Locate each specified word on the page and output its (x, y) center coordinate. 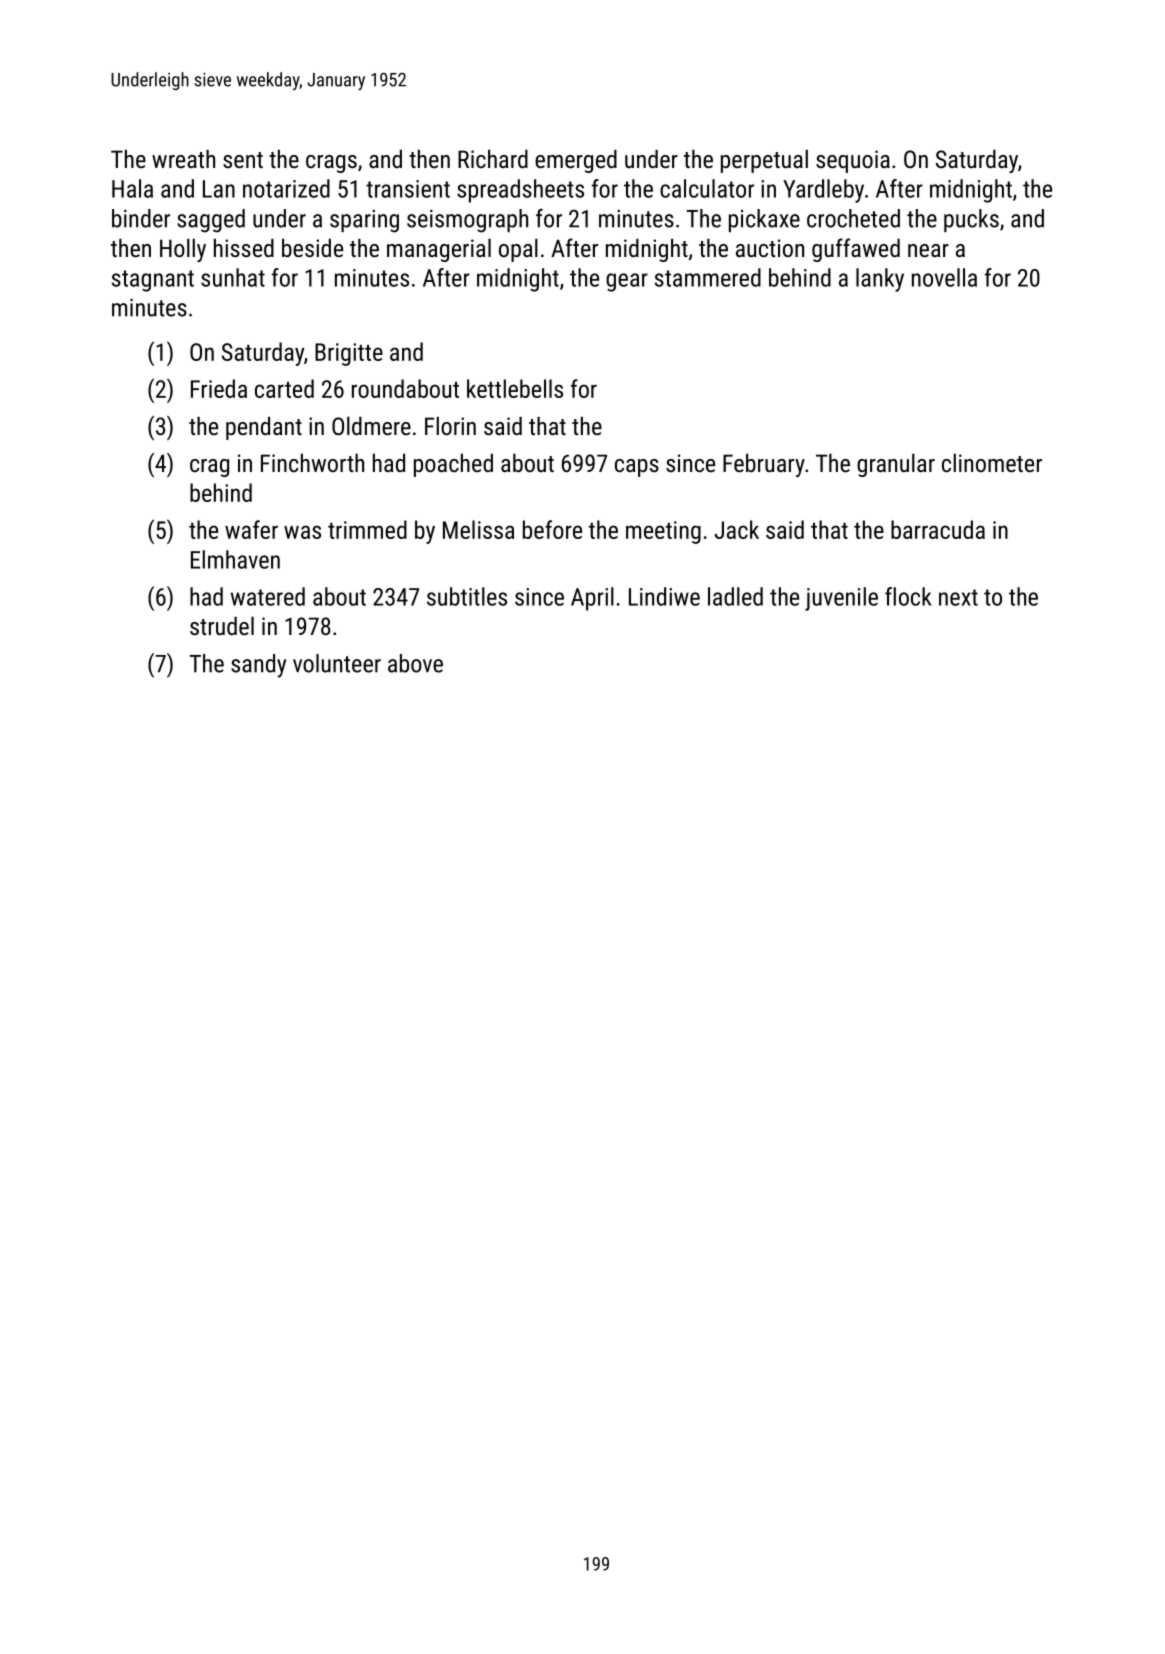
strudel (222, 626)
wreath (183, 159)
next (958, 597)
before (552, 529)
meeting (663, 532)
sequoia (853, 161)
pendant (264, 428)
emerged (576, 161)
